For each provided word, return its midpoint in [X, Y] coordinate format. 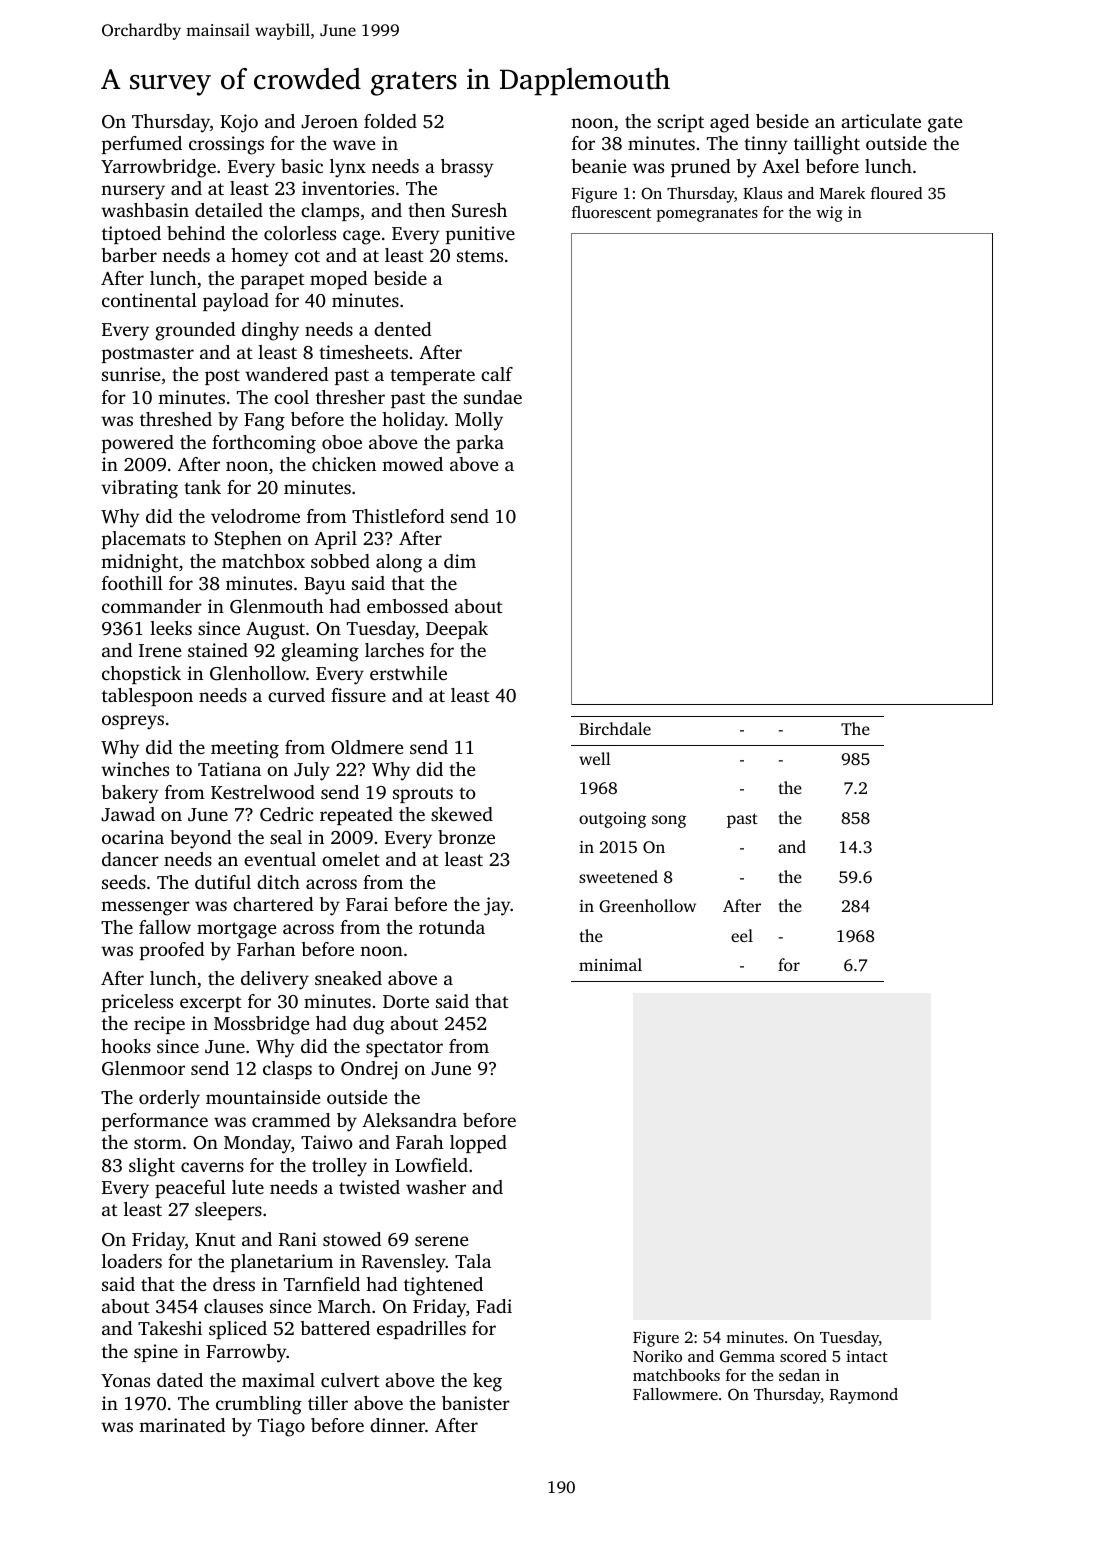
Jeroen [329, 122]
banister [476, 1403]
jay [497, 906]
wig [829, 214]
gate [945, 124]
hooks [126, 1046]
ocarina [133, 837]
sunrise [131, 374]
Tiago [281, 1427]
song [669, 821]
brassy [467, 168]
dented [402, 329]
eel [742, 935]
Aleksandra [409, 1120]
